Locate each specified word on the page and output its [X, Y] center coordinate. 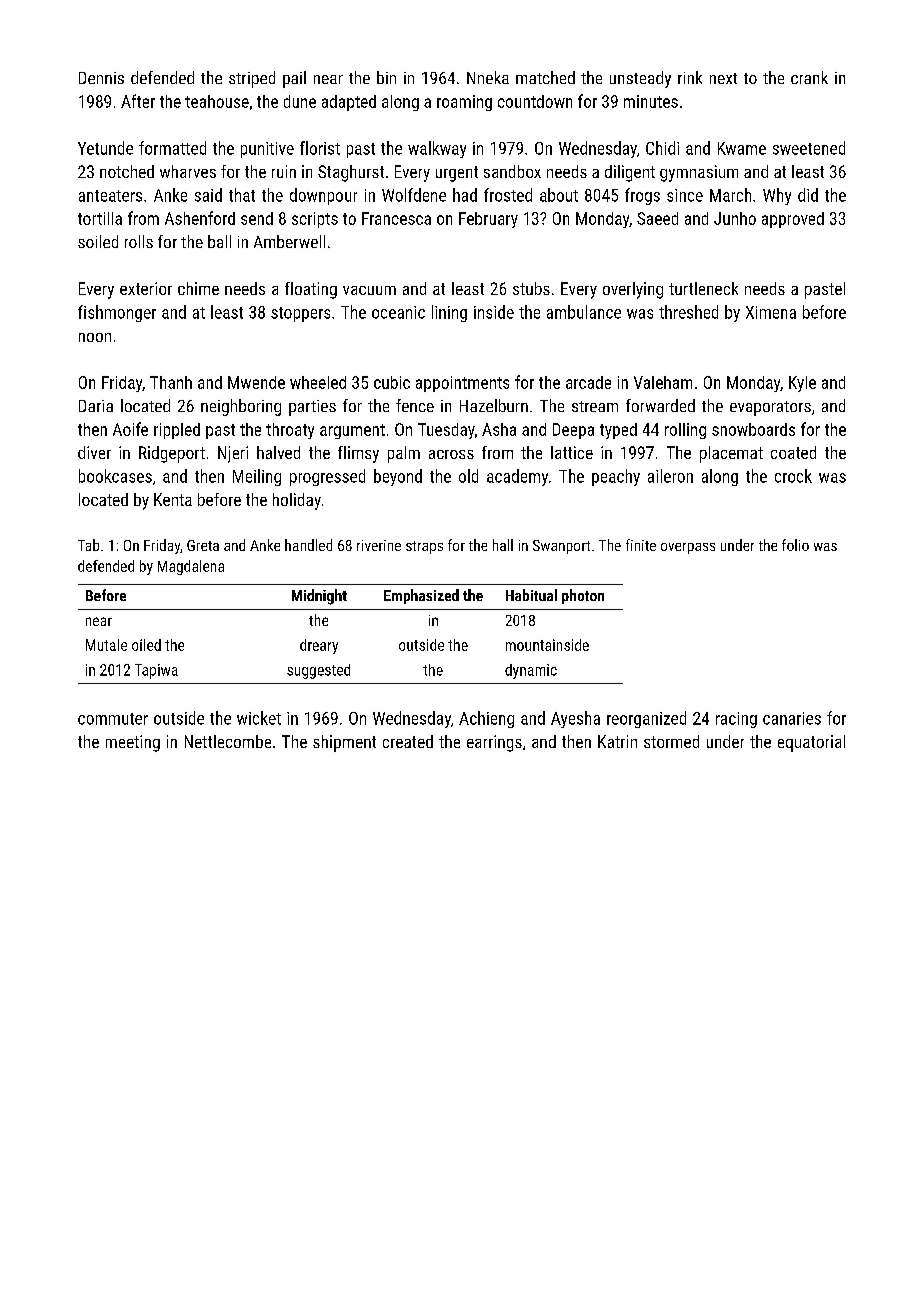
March [730, 195]
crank [809, 77]
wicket [259, 718]
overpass [688, 548]
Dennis [101, 78]
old [468, 476]
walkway [437, 149]
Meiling [257, 477]
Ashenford [200, 218]
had [465, 195]
